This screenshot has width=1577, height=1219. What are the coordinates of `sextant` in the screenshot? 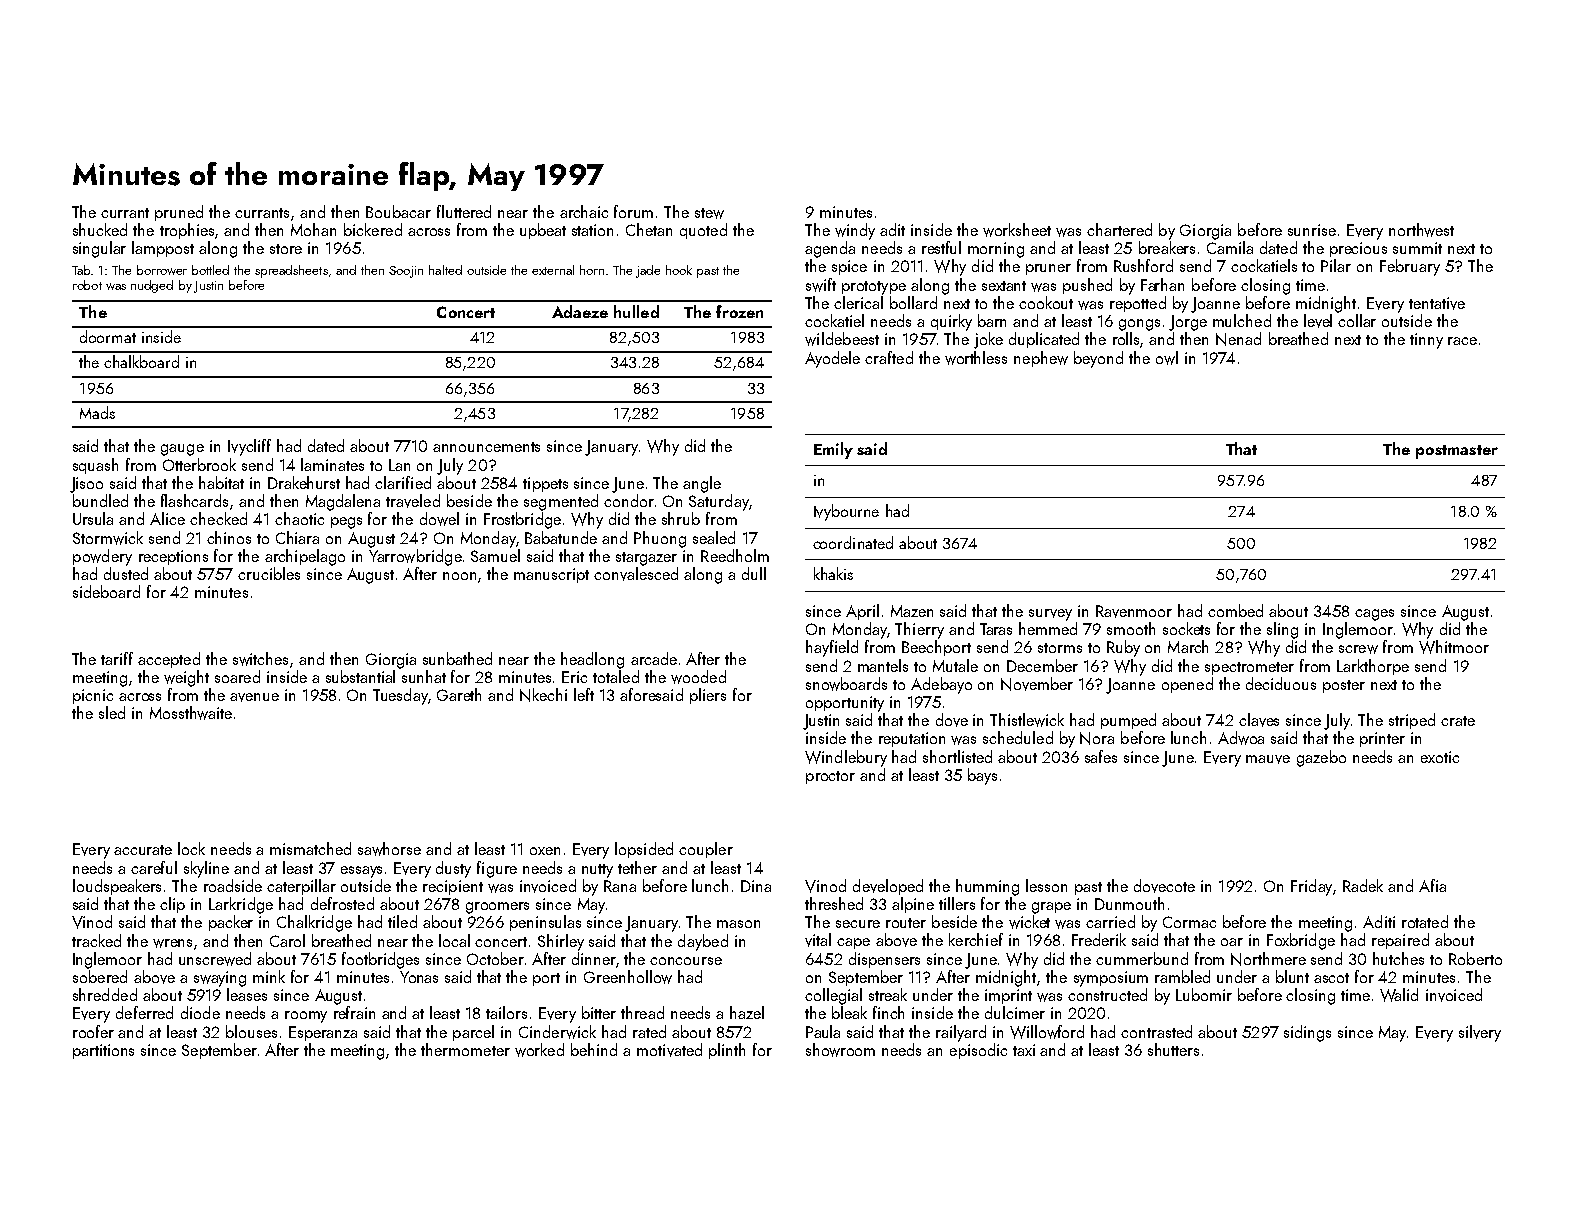 It's located at (1004, 286).
